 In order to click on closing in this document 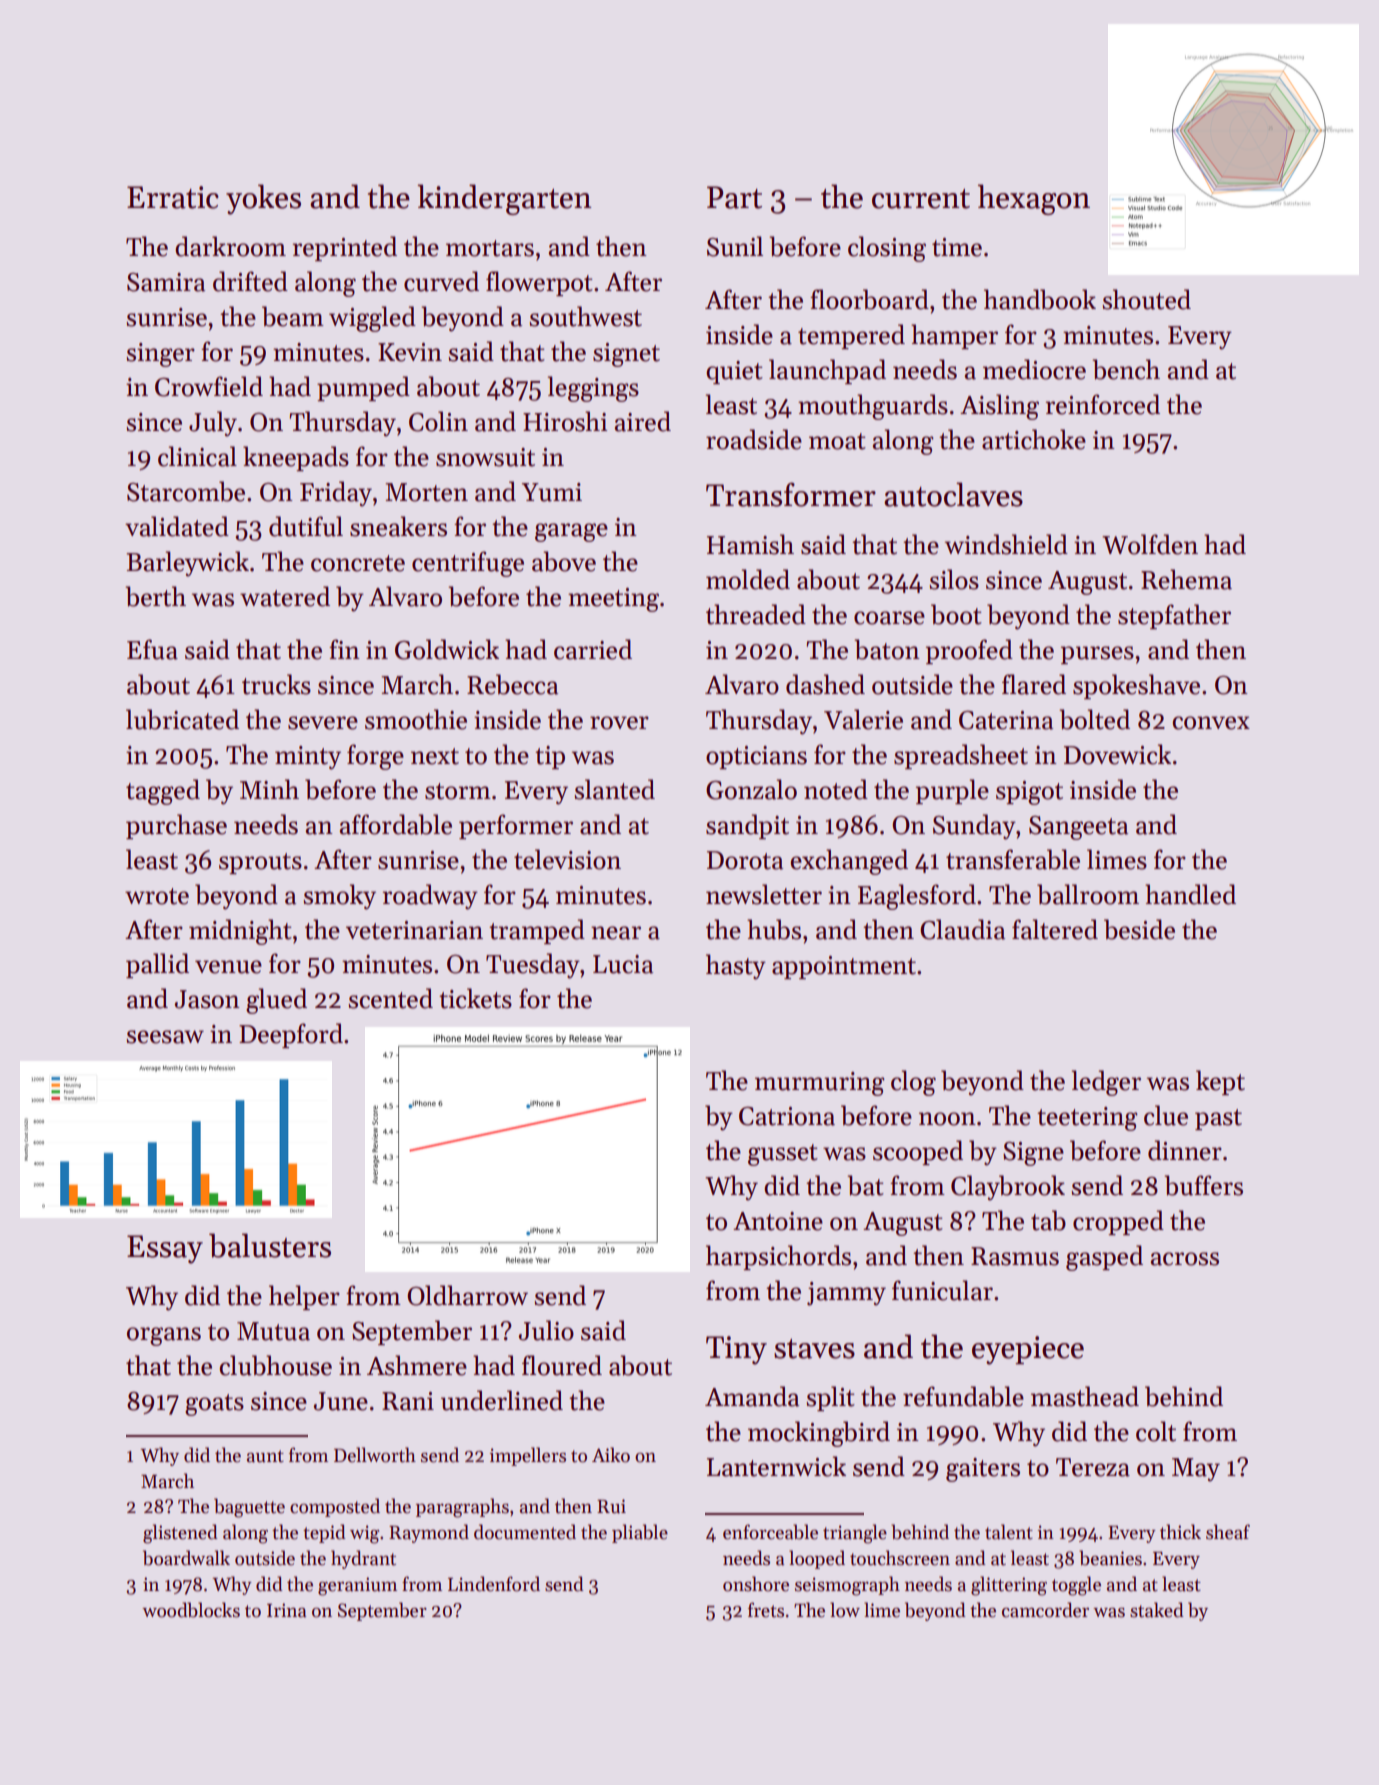, I will do `click(887, 249)`.
